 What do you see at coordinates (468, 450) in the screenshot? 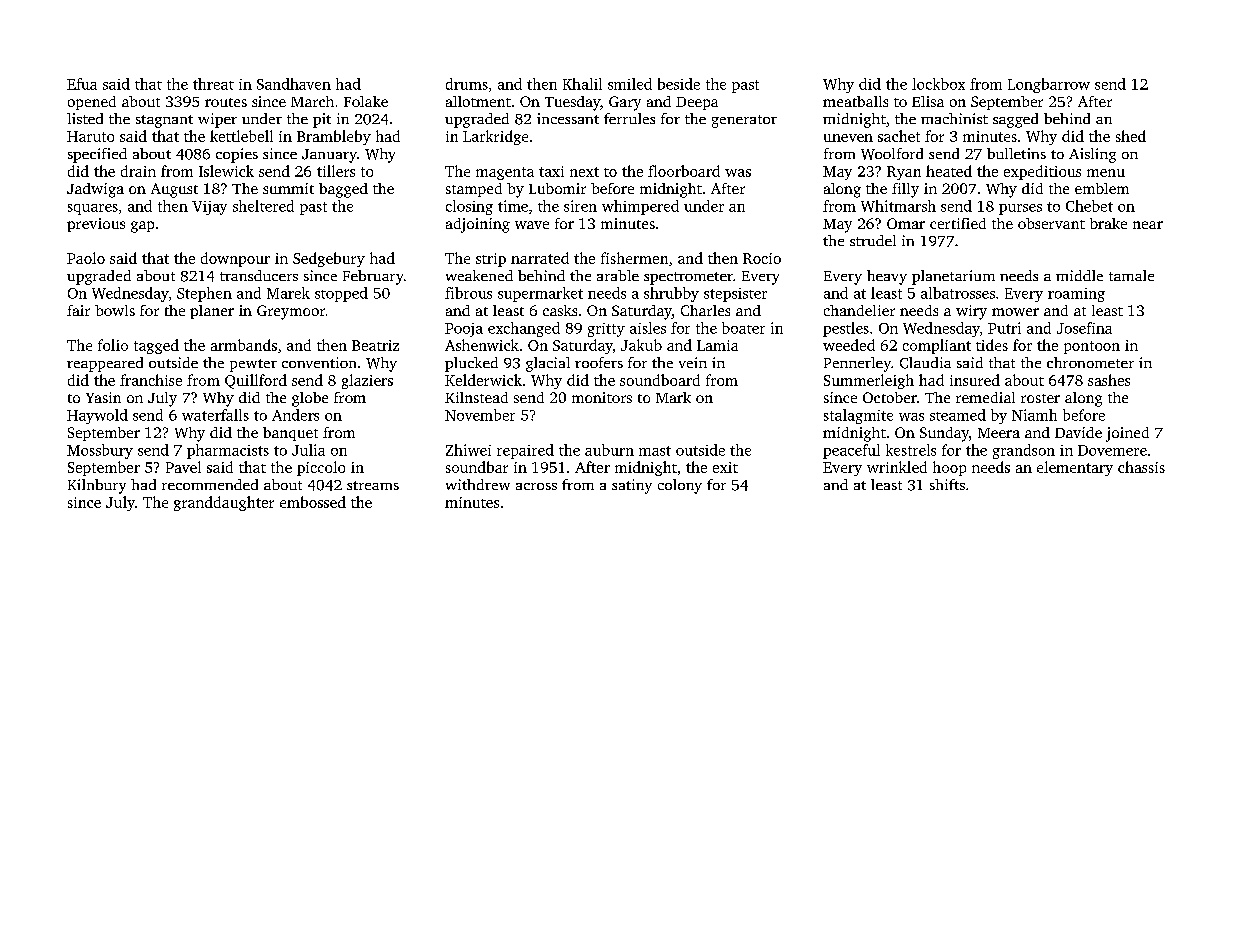
I see `Zhiwei` at bounding box center [468, 450].
